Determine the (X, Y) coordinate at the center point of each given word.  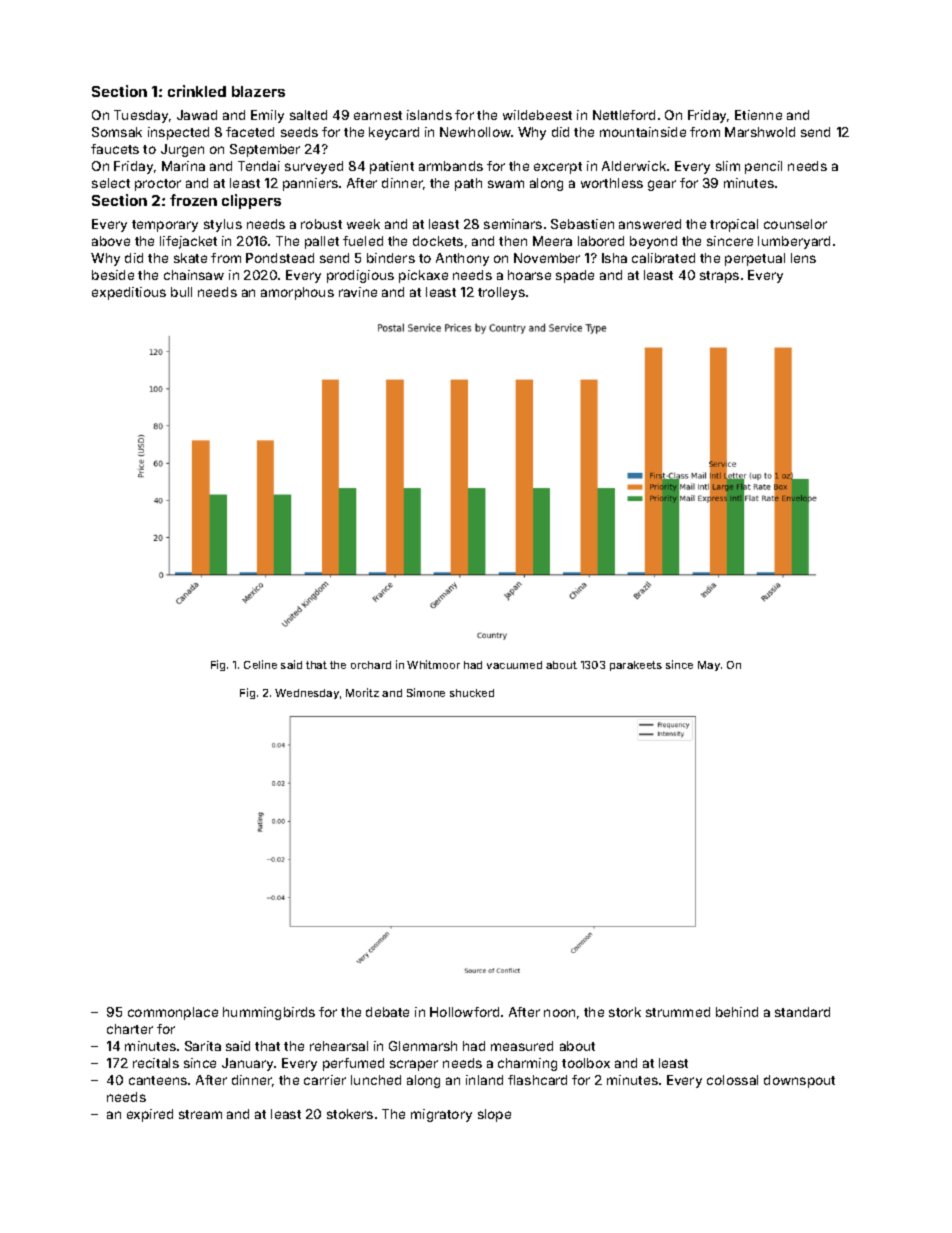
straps (719, 277)
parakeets (636, 666)
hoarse (529, 275)
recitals (156, 1063)
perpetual (755, 259)
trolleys (501, 293)
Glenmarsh (423, 1046)
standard (802, 1012)
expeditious (129, 293)
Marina (183, 166)
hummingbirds (269, 1013)
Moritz (362, 692)
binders (391, 258)
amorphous (297, 293)
